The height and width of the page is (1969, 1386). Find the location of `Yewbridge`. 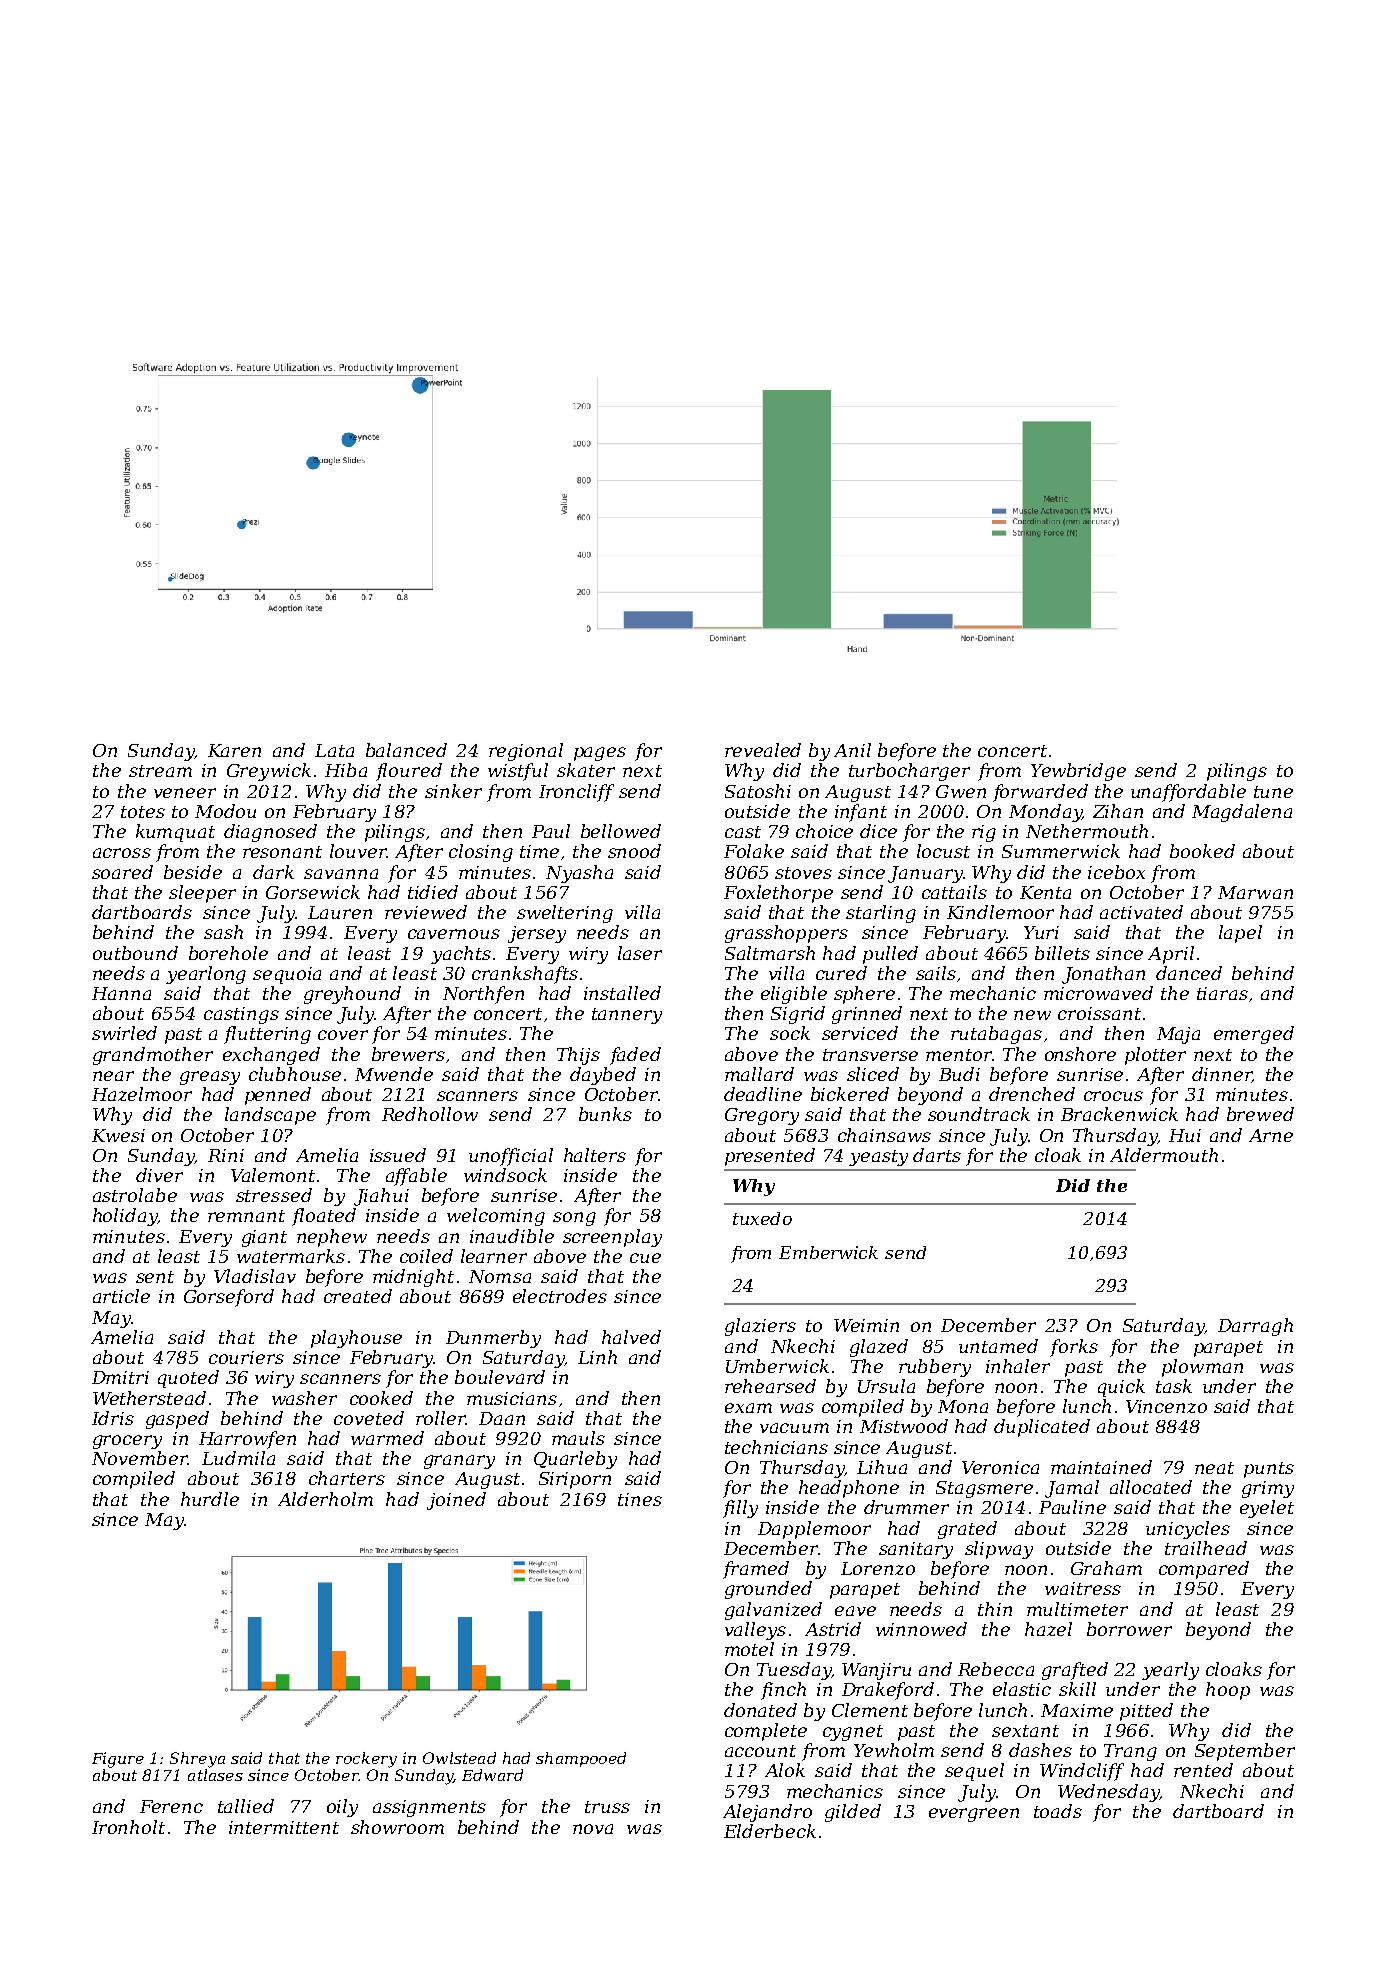

Yewbridge is located at coordinates (1078, 772).
